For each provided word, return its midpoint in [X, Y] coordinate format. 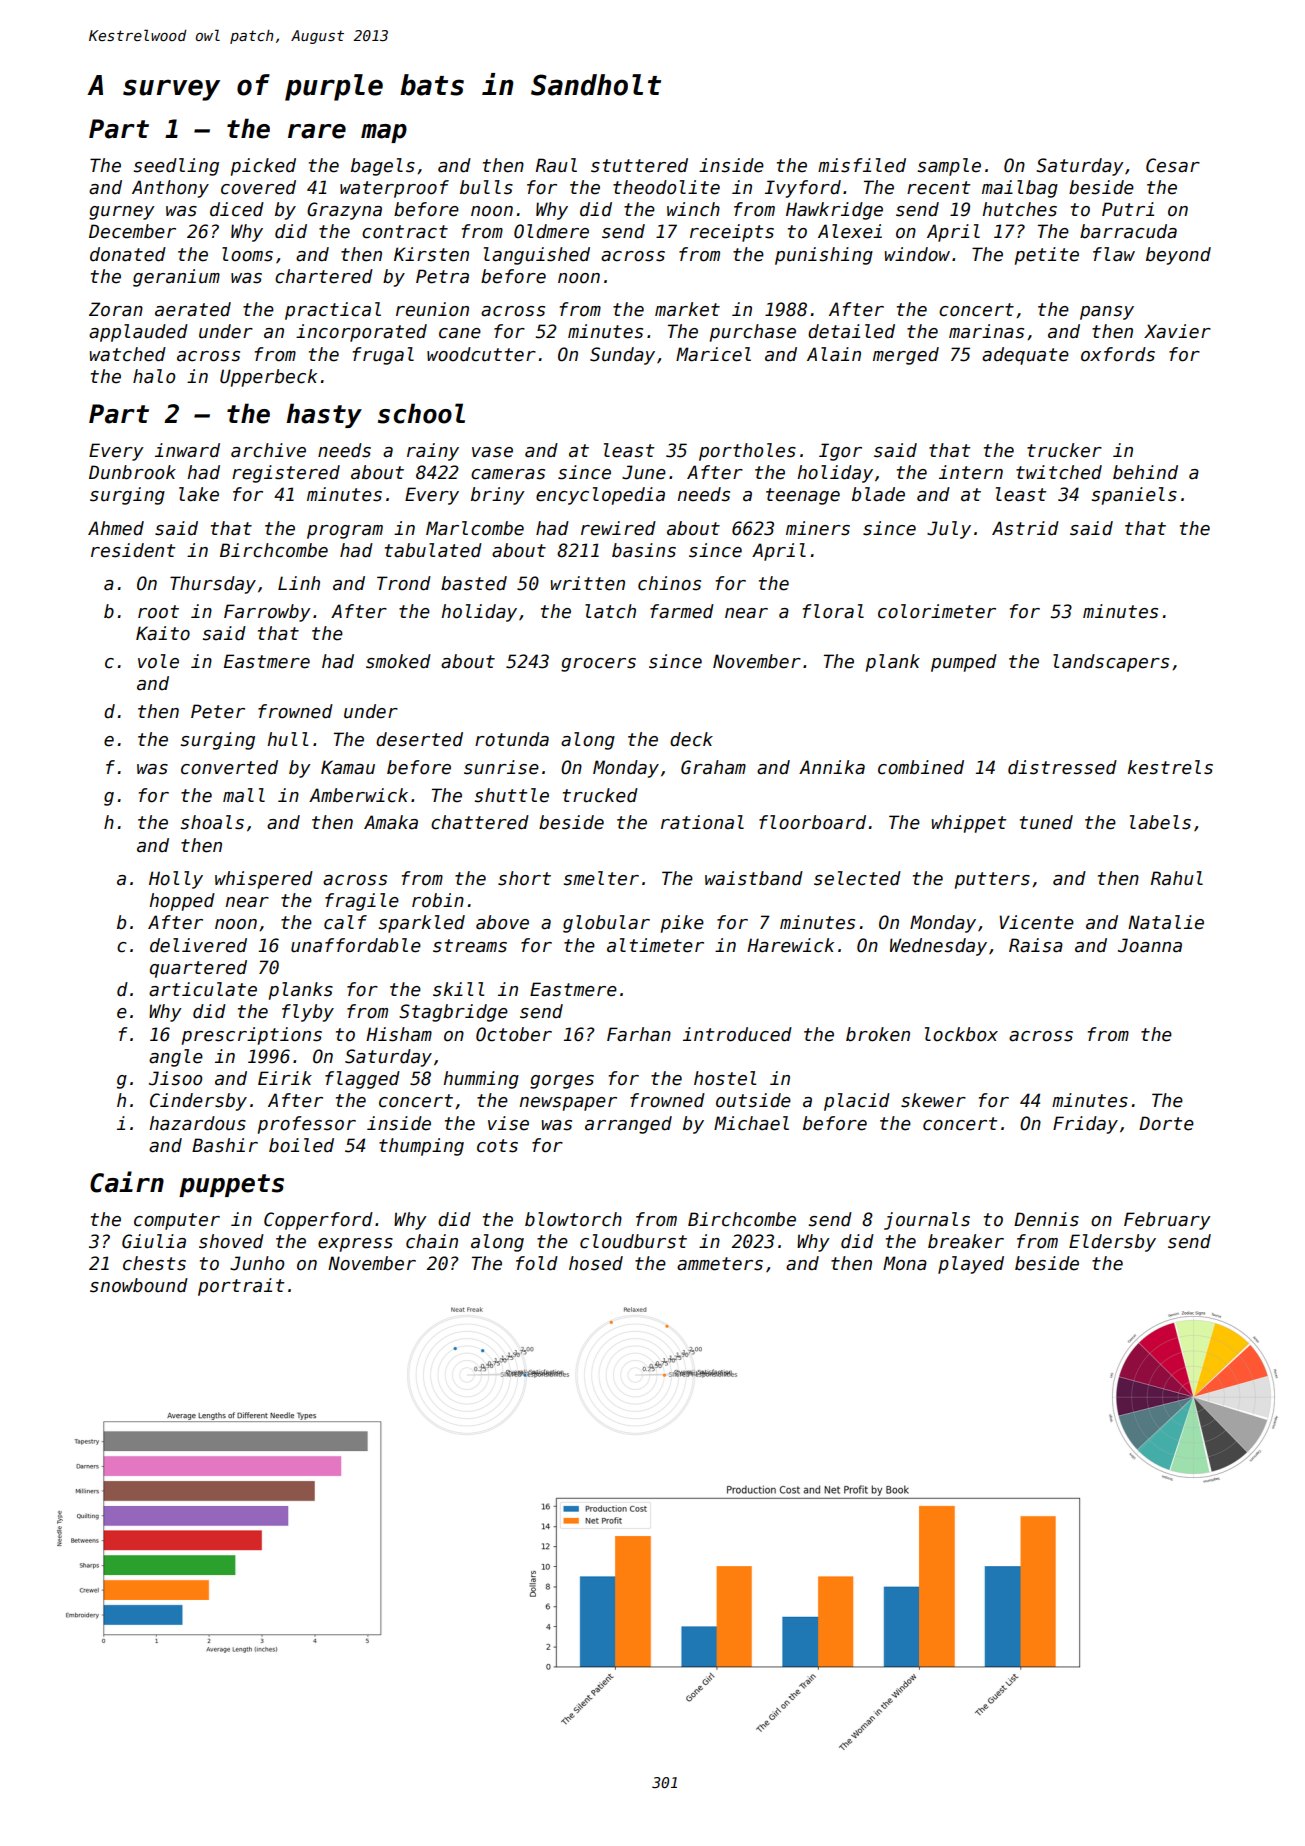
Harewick [790, 945]
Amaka [391, 822]
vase [492, 452]
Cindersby [198, 1102]
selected [857, 878]
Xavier [1177, 331]
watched [128, 354]
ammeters [720, 1264]
